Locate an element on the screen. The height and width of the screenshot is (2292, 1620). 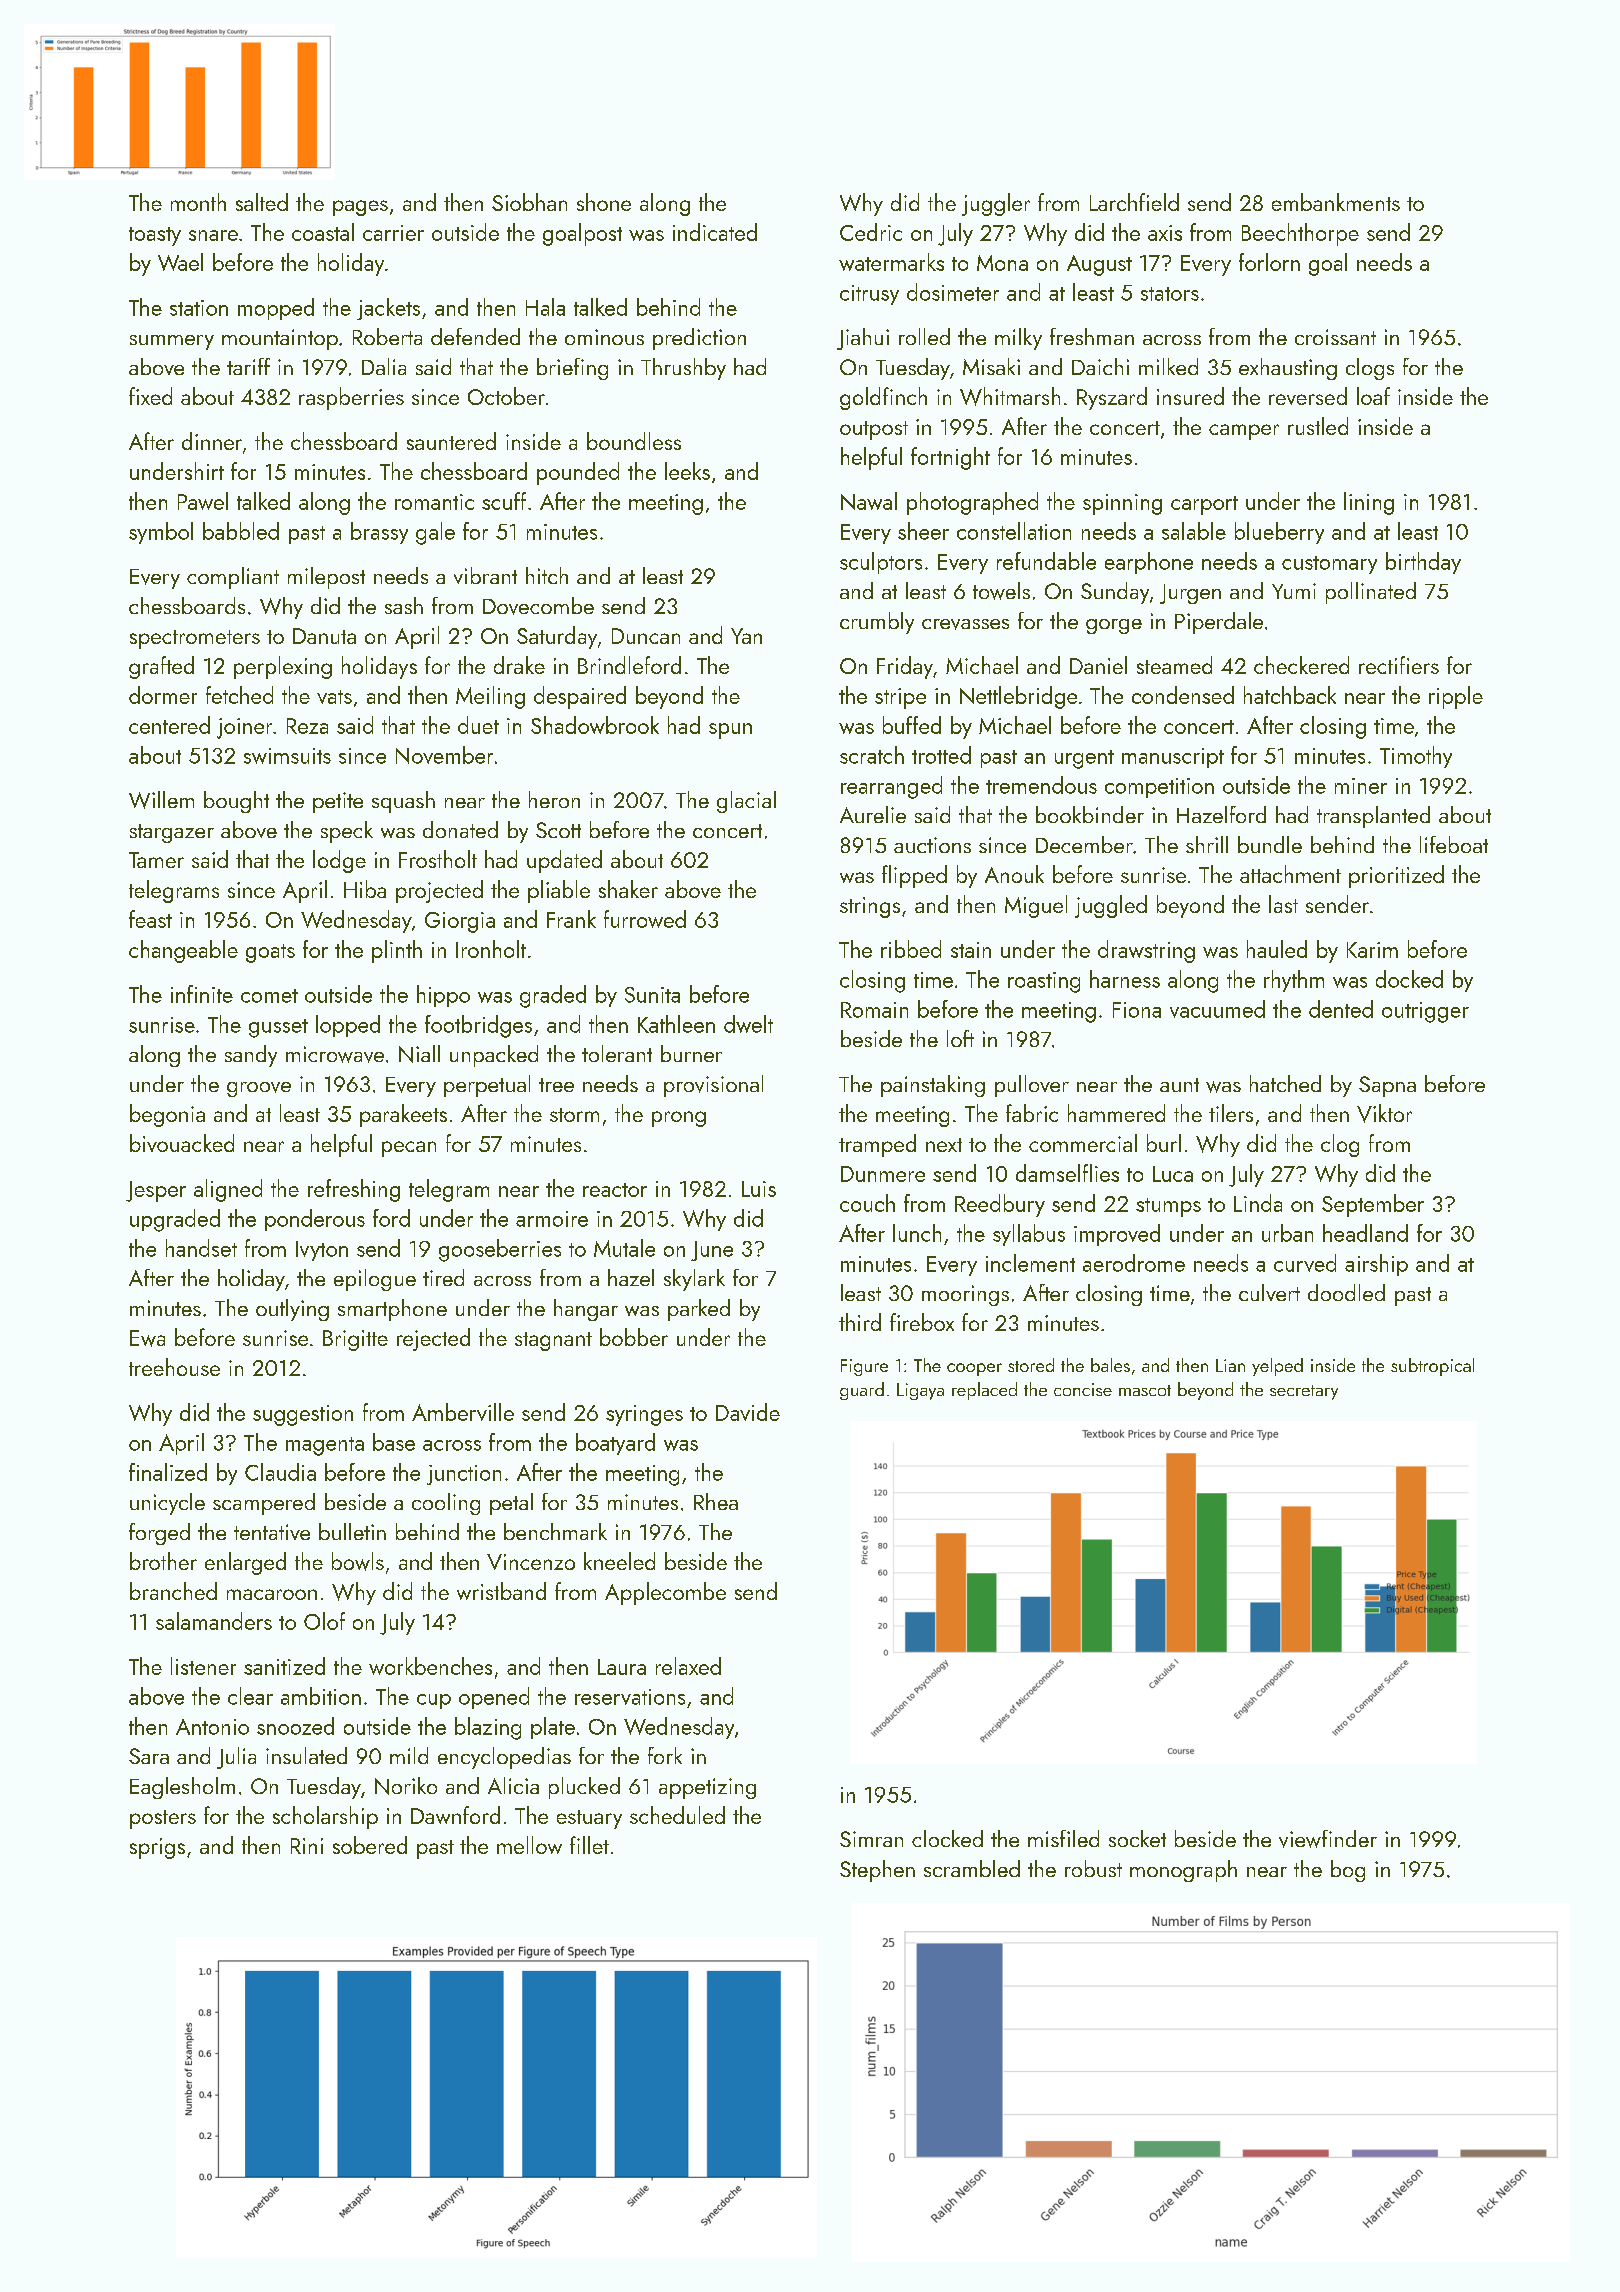
Yan is located at coordinates (746, 636).
